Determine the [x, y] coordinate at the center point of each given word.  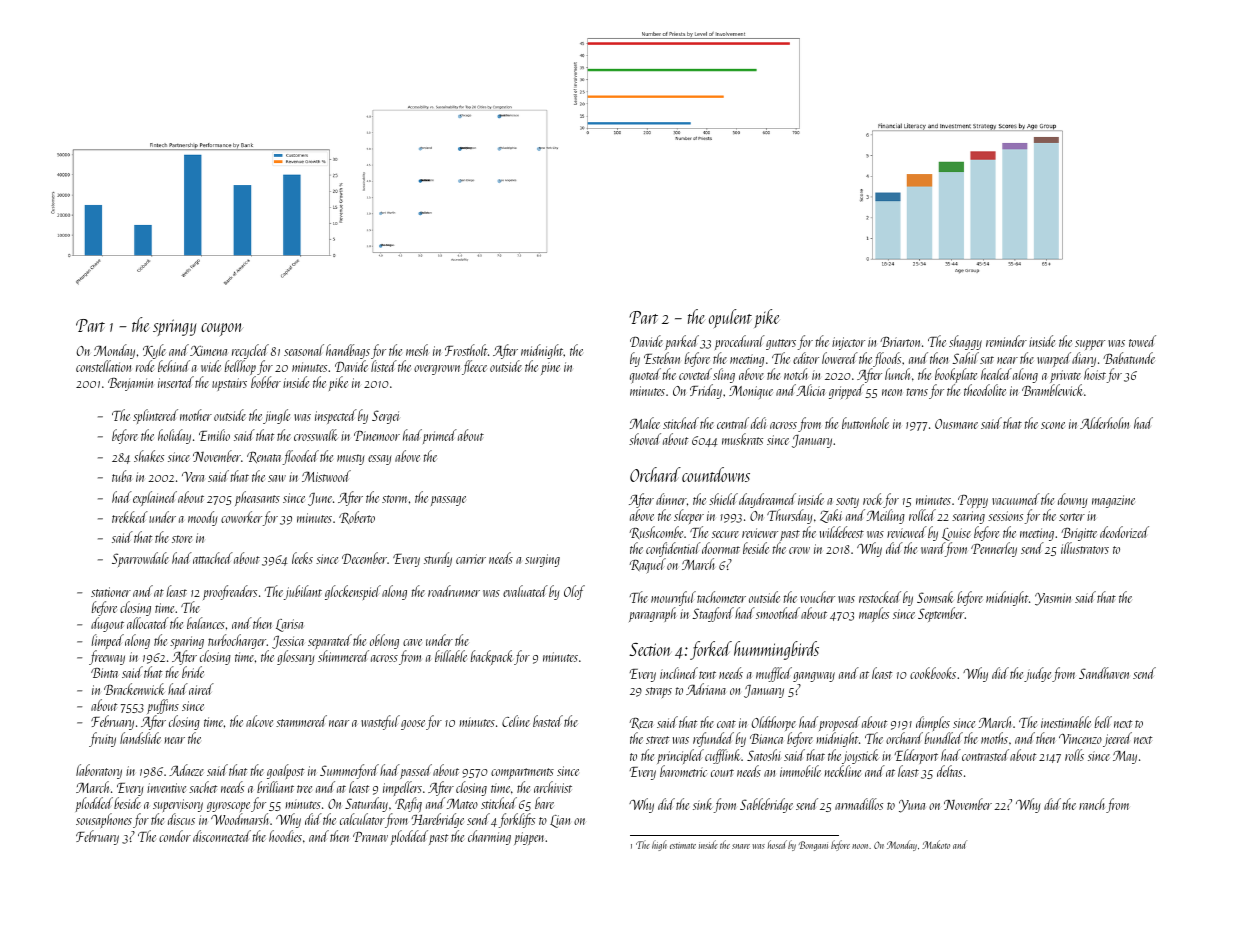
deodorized [1124, 532]
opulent [730, 318]
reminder [1006, 341]
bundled [943, 738]
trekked [130, 517]
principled [680, 756]
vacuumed [1016, 499]
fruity [102, 739]
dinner [671, 499]
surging [542, 560]
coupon [222, 329]
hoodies [285, 836]
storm [394, 499]
